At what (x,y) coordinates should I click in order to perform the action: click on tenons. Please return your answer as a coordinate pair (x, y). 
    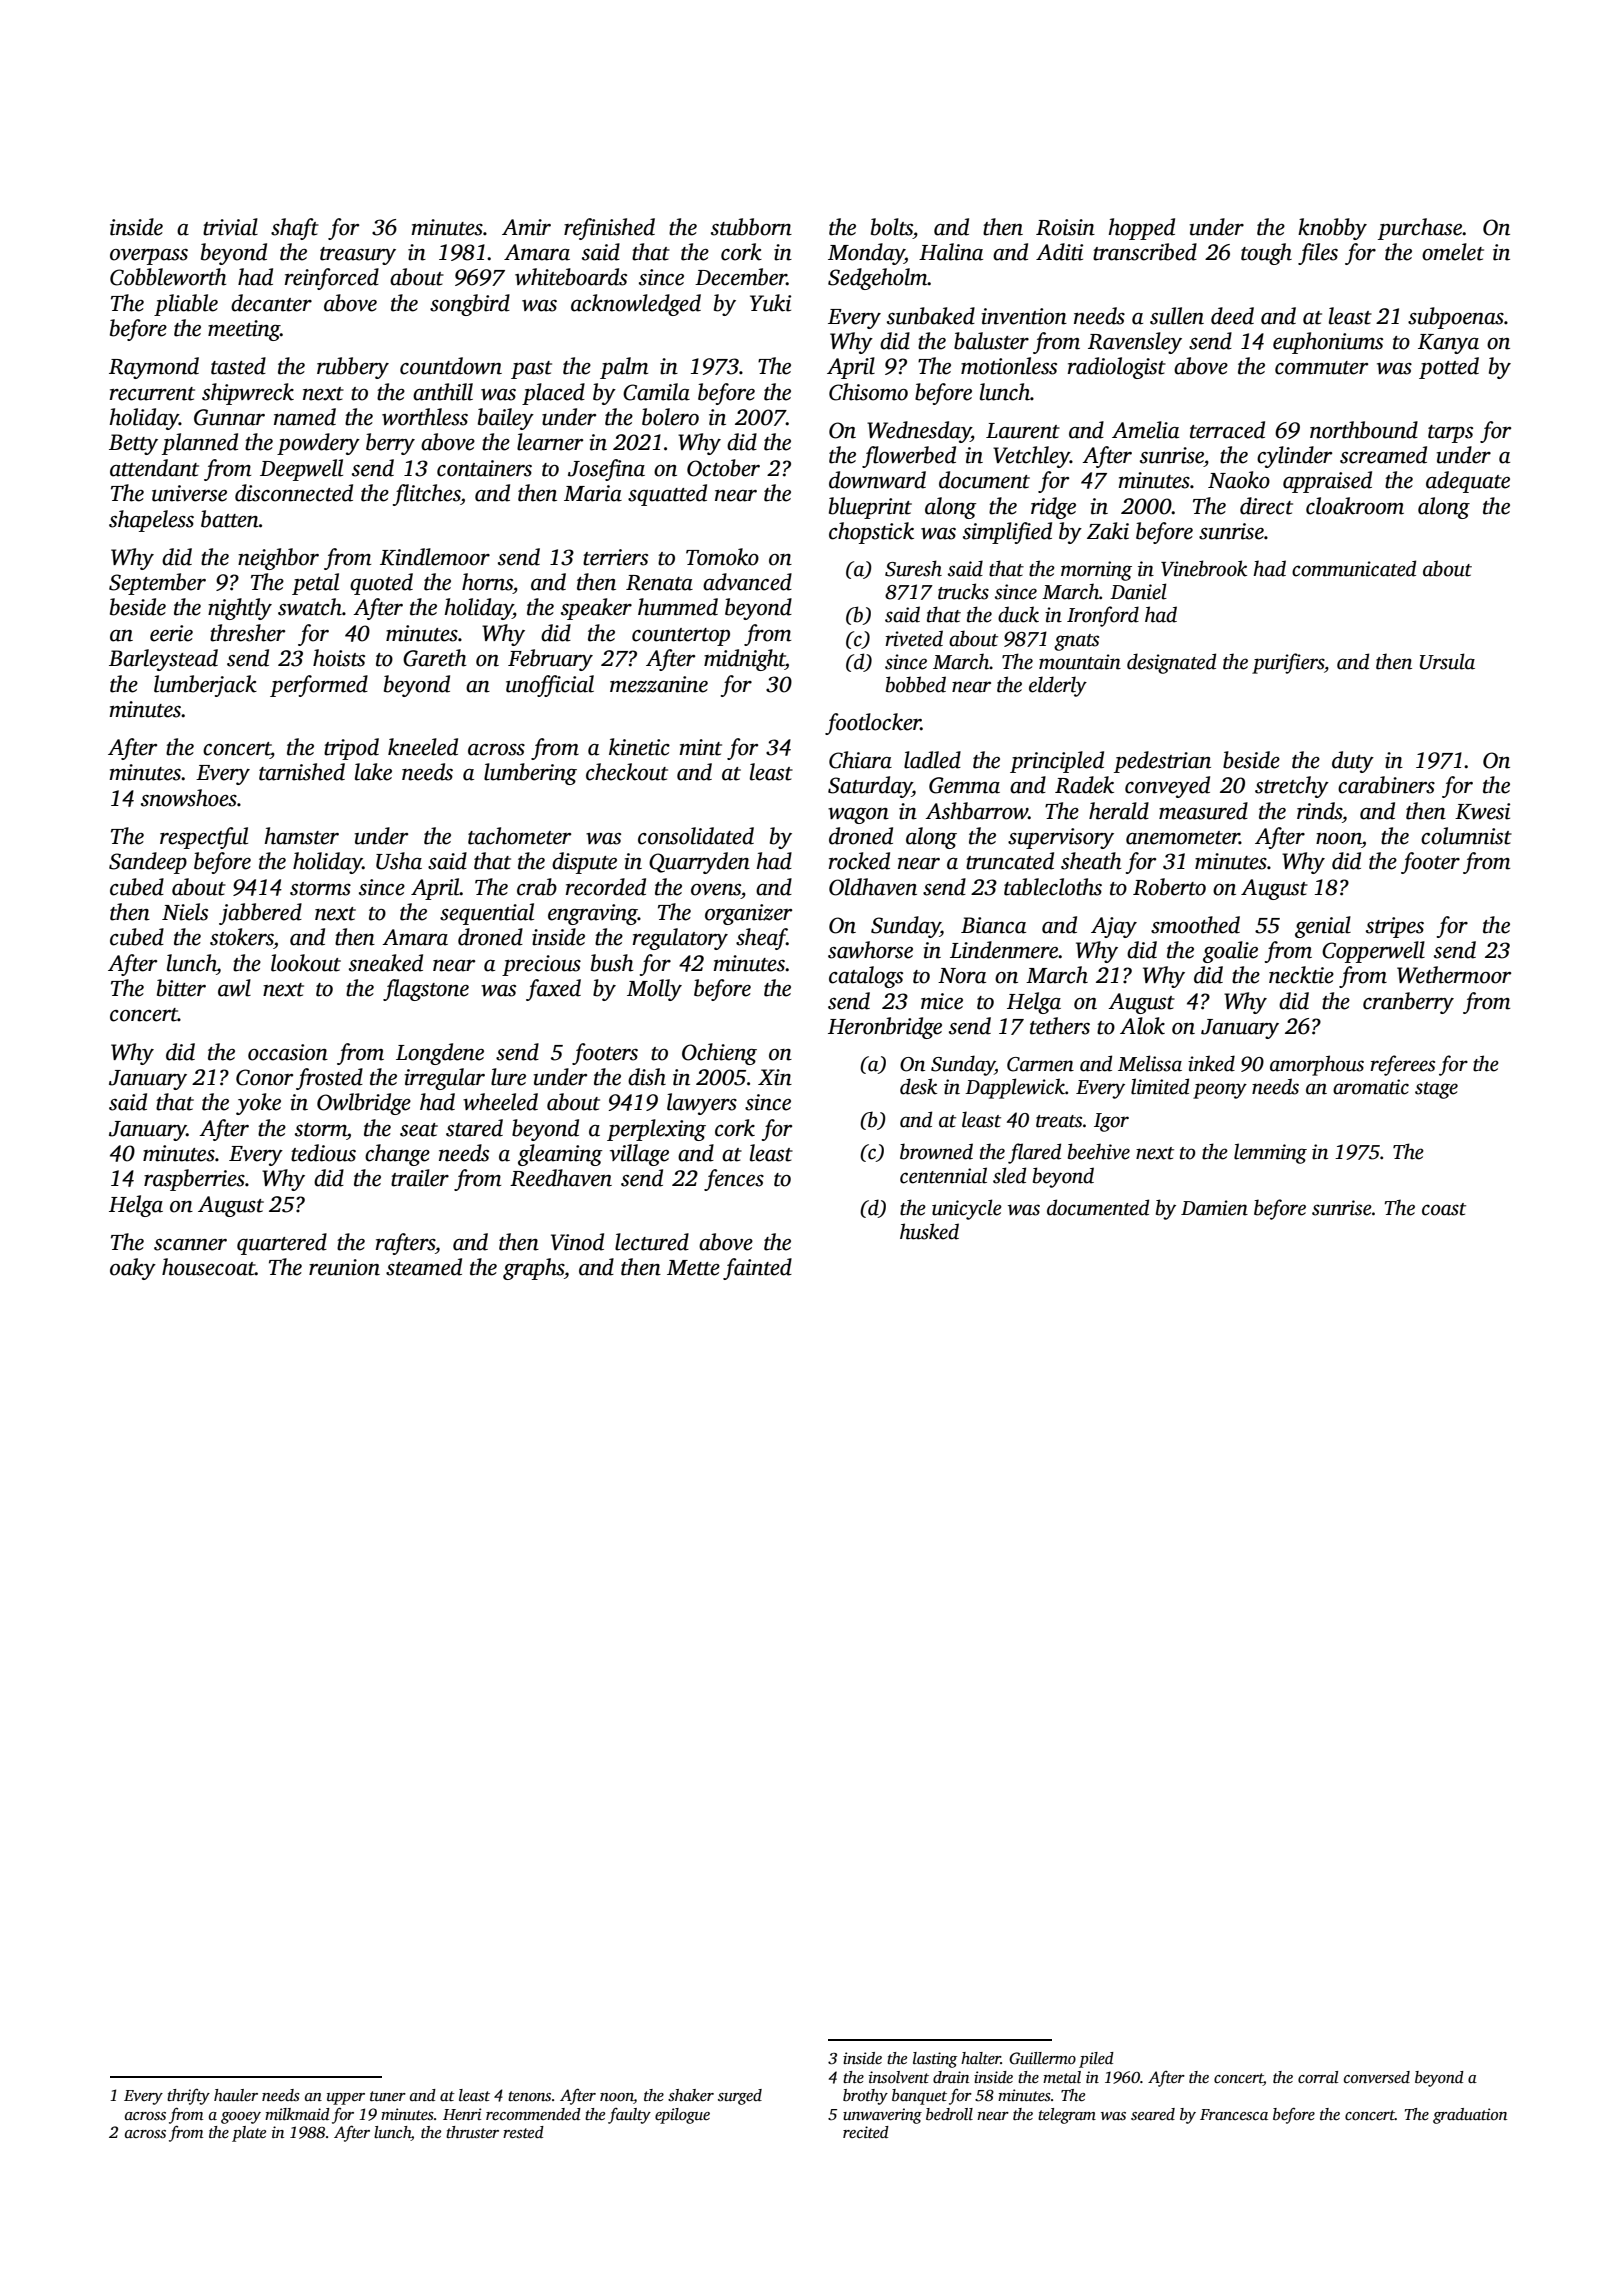
    Looking at the image, I should click on (529, 2096).
